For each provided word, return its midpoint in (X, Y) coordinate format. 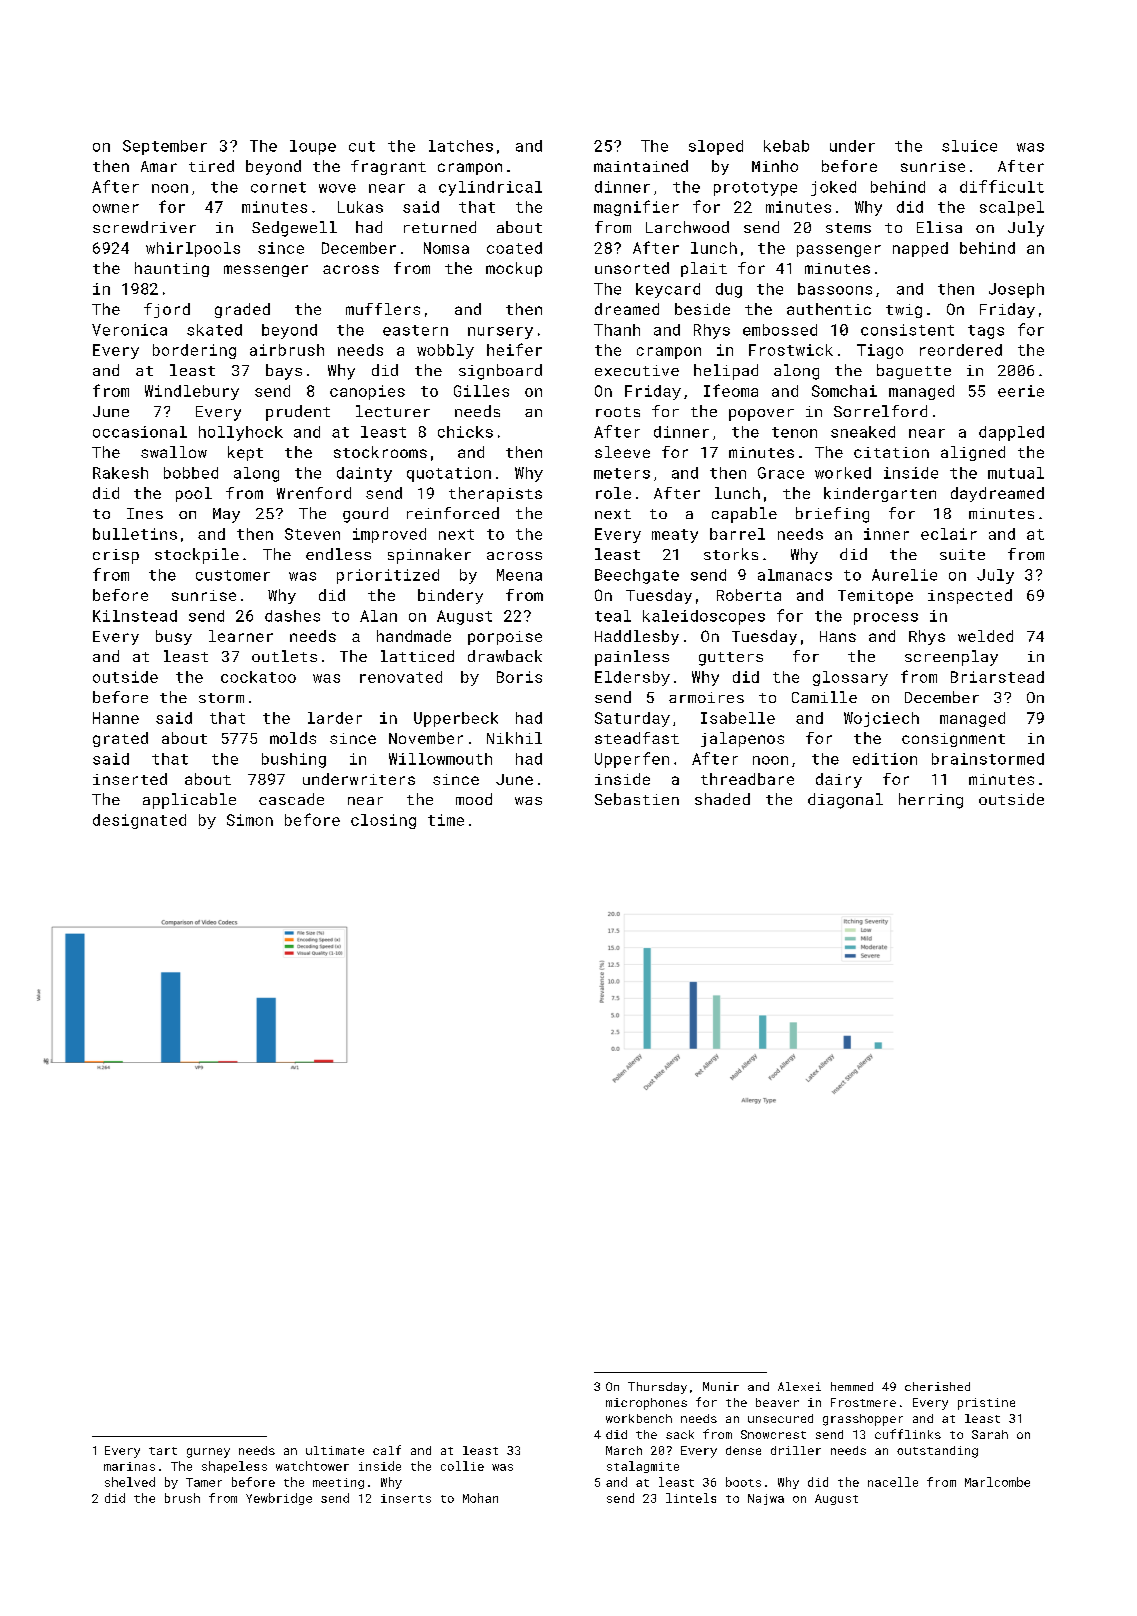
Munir (721, 1386)
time (446, 820)
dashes (292, 616)
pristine (986, 1404)
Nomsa (446, 248)
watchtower (312, 1466)
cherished (937, 1386)
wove (337, 188)
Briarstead (997, 677)
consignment (953, 740)
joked (833, 188)
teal (613, 616)
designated (139, 821)
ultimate (335, 1450)
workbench (639, 1418)
